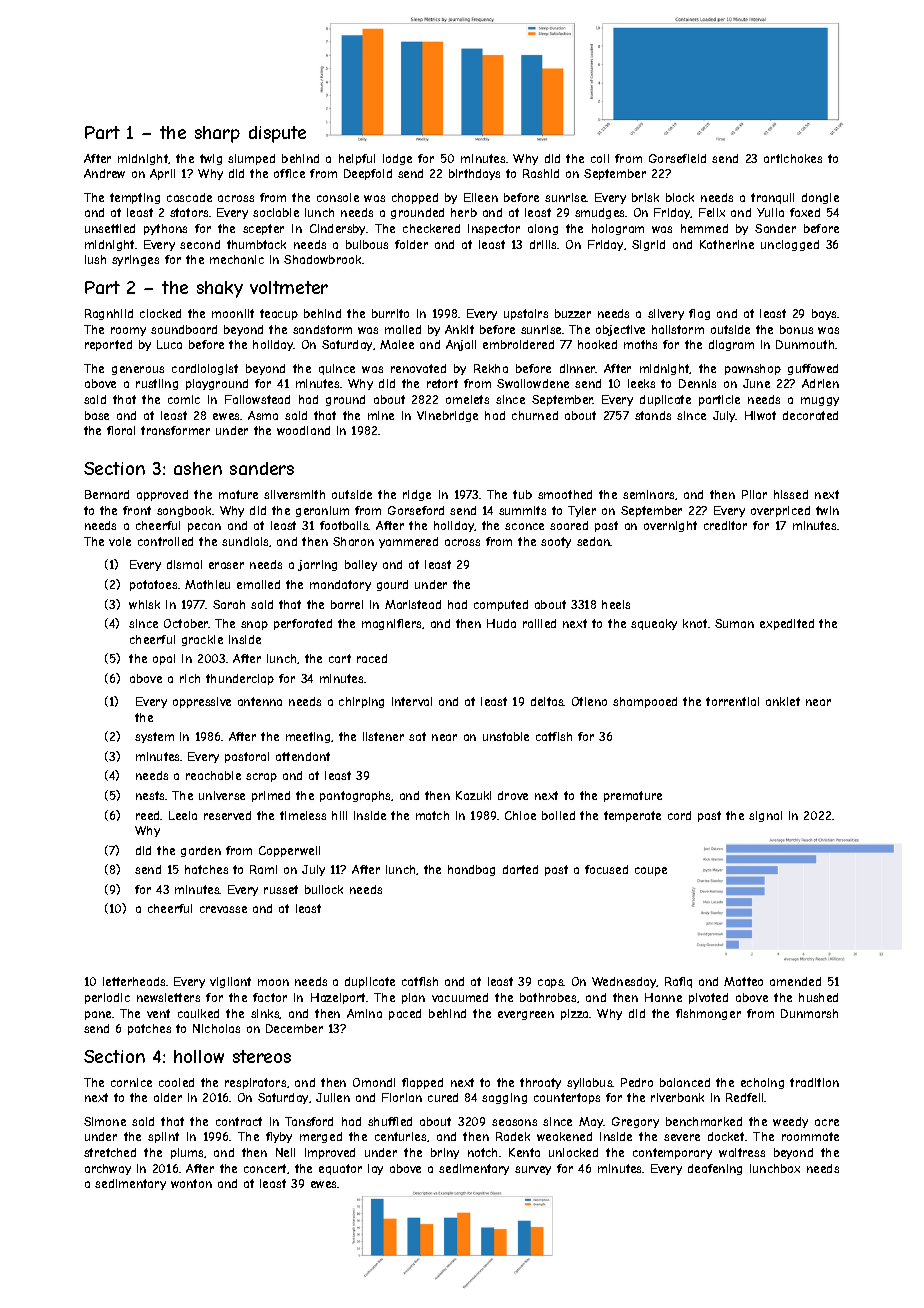 This document has height=1308, width=924. Describe the element at coordinates (303, 430) in the document. I see `woodland` at that location.
